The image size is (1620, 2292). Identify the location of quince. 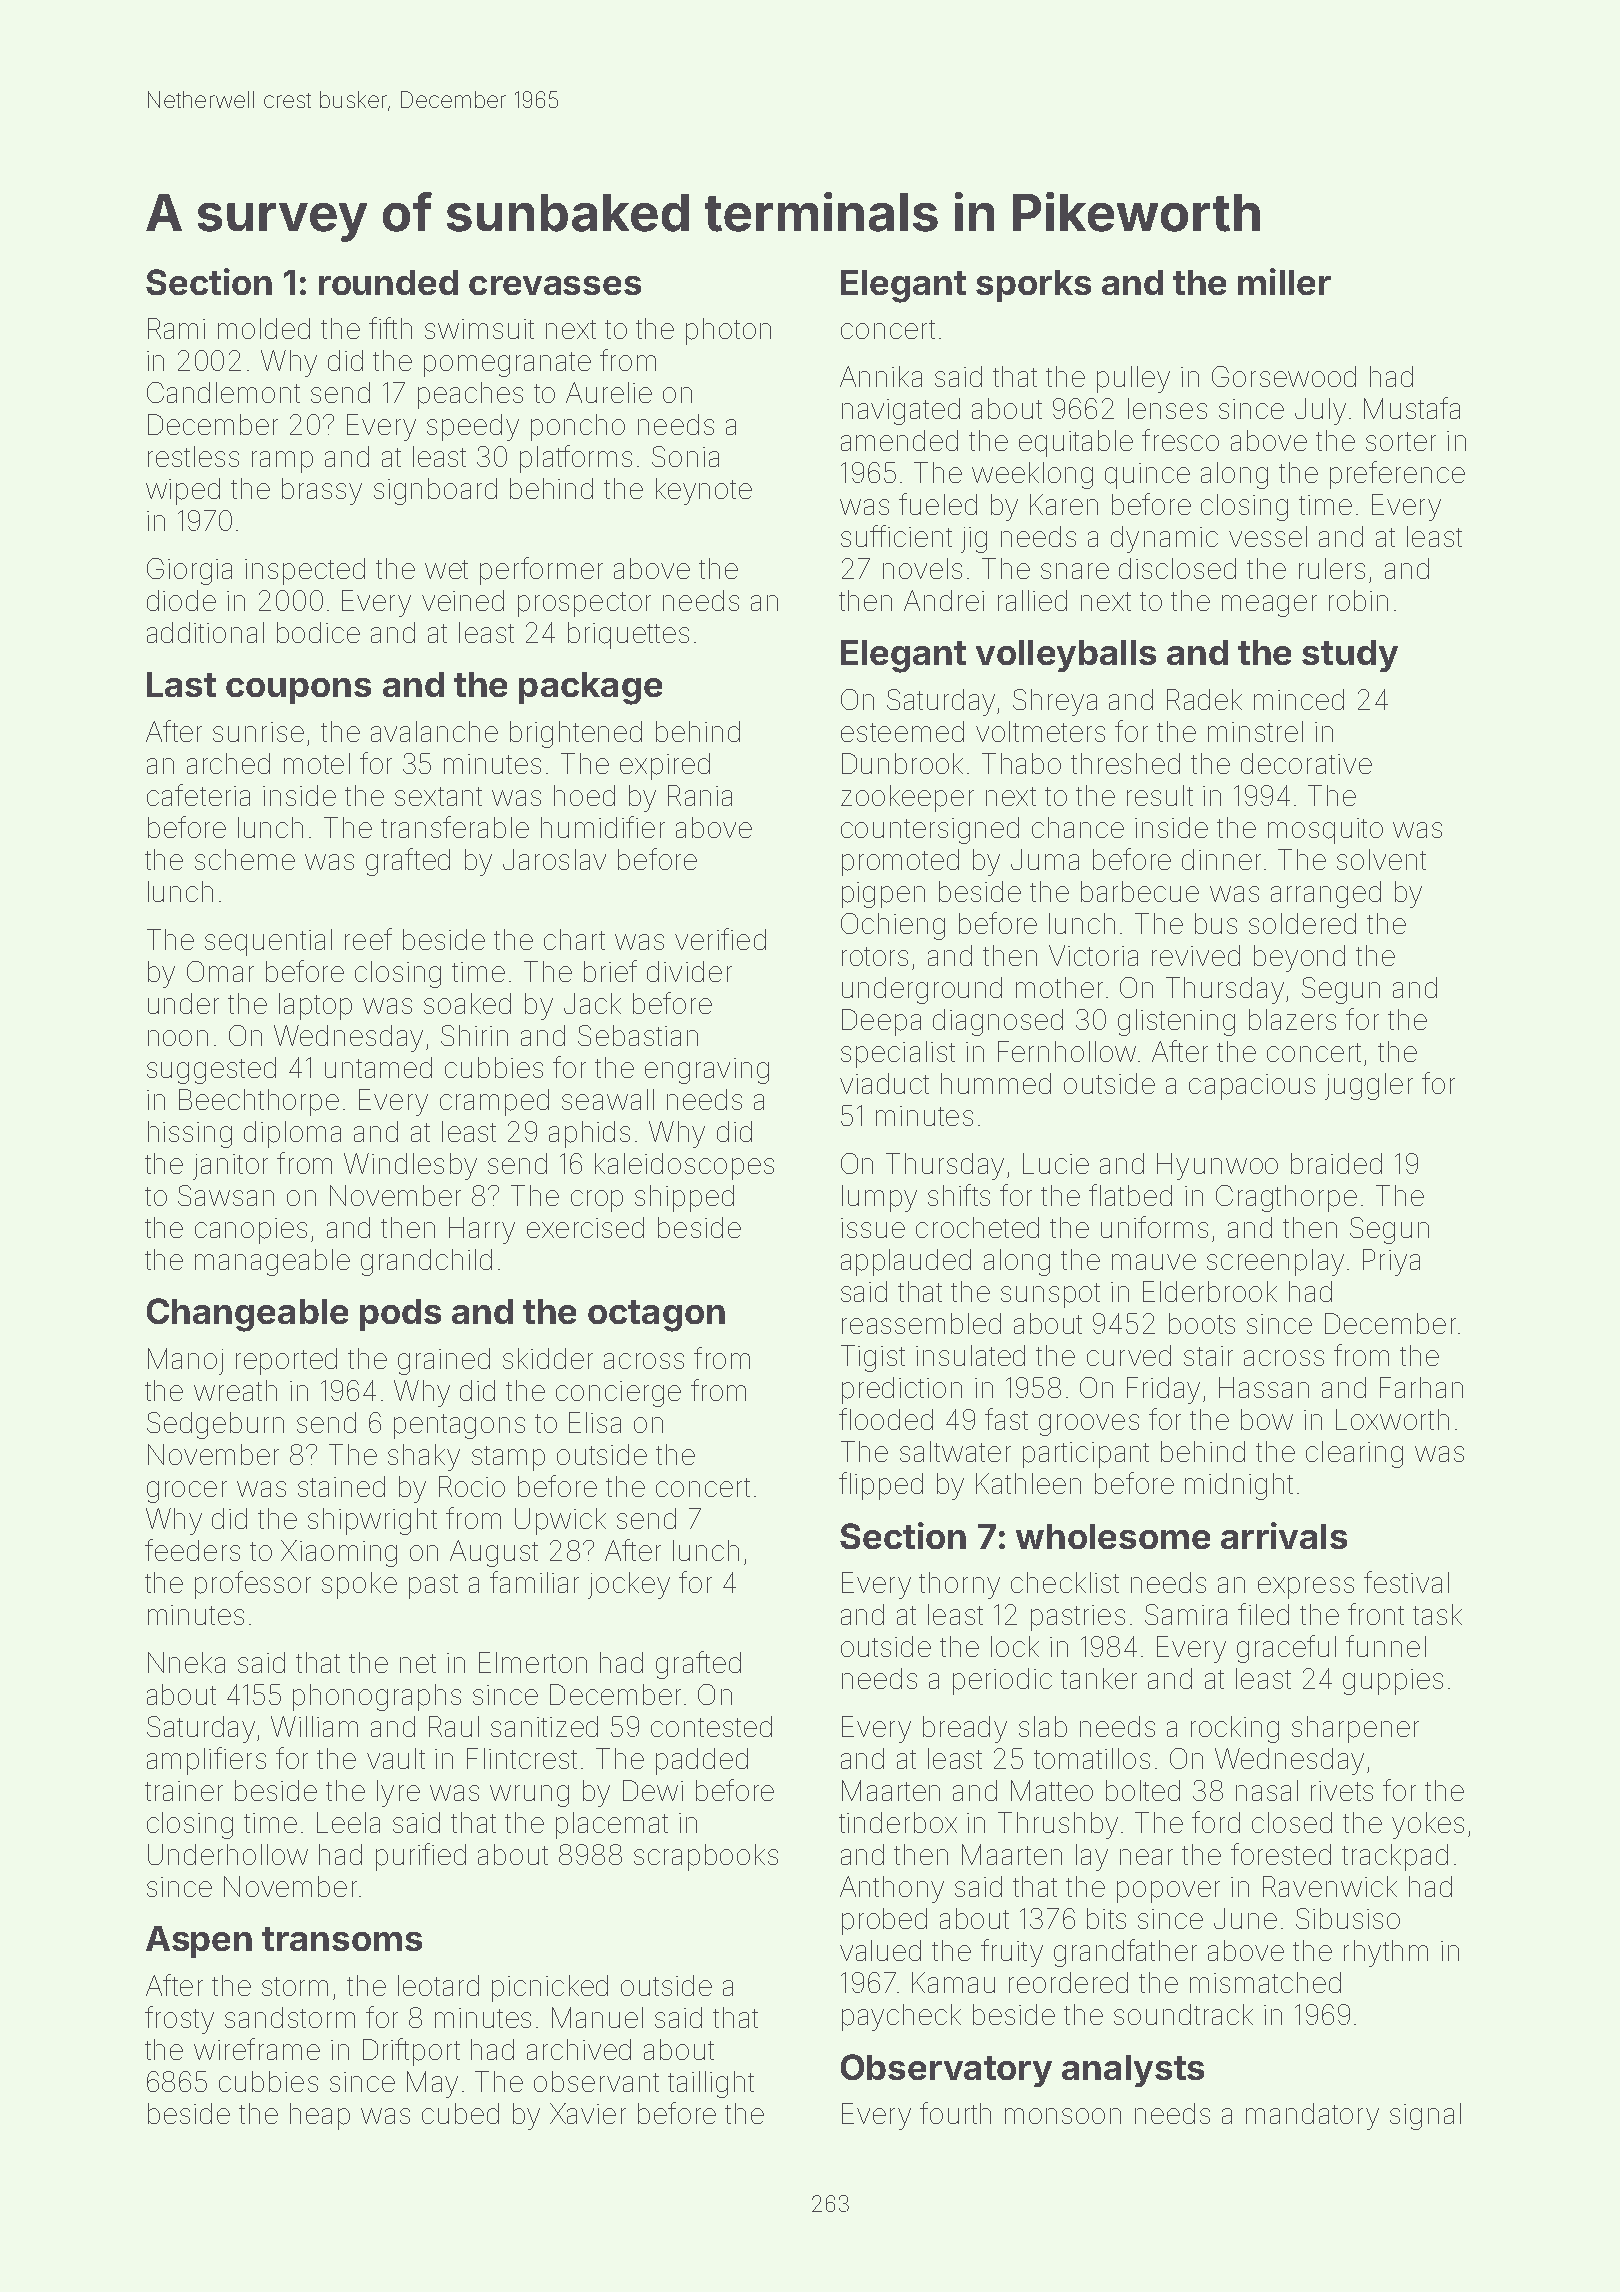
(1147, 476).
